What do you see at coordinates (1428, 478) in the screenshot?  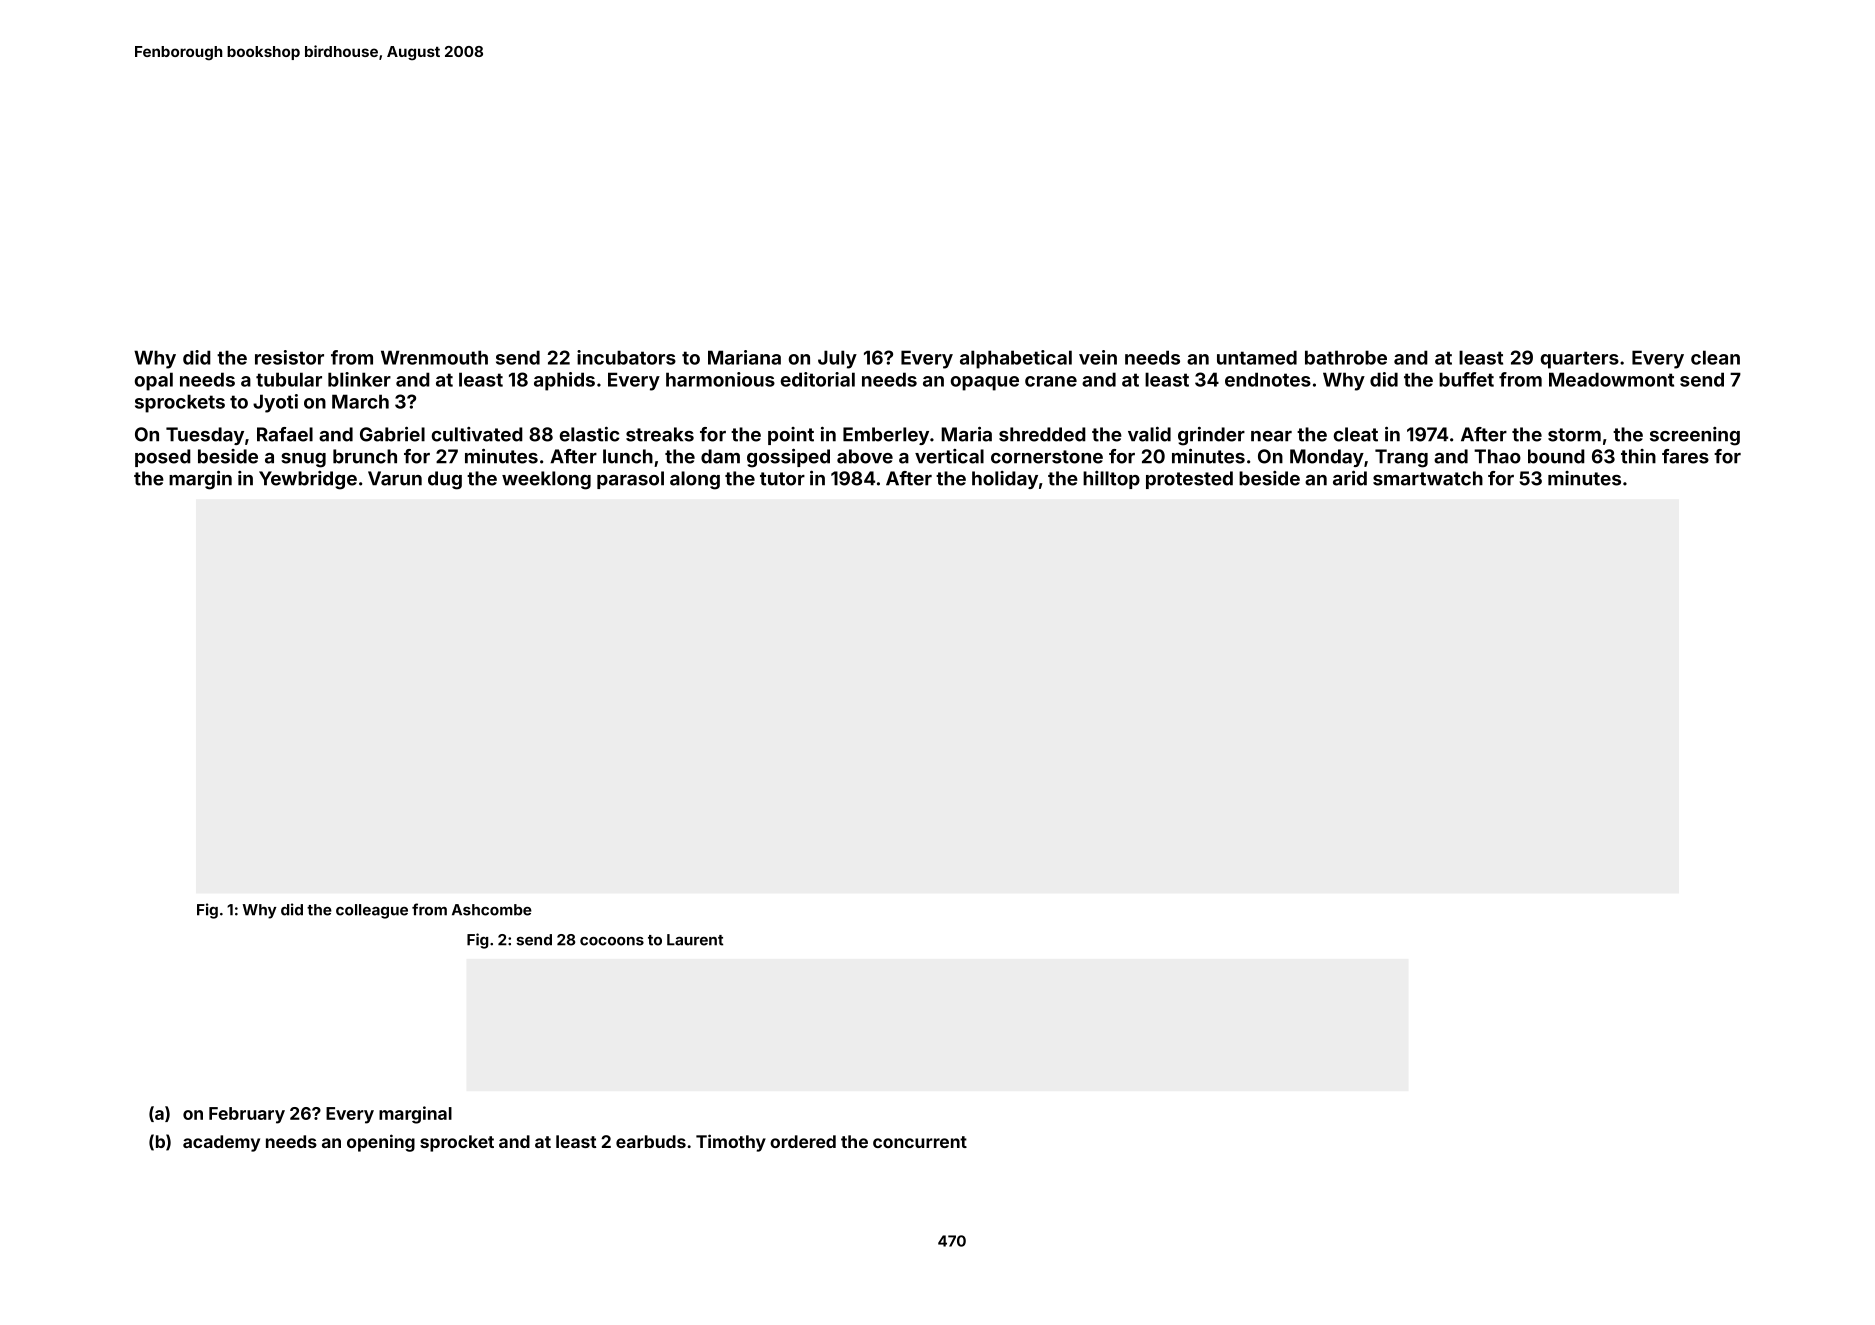 I see `smartwatch` at bounding box center [1428, 478].
